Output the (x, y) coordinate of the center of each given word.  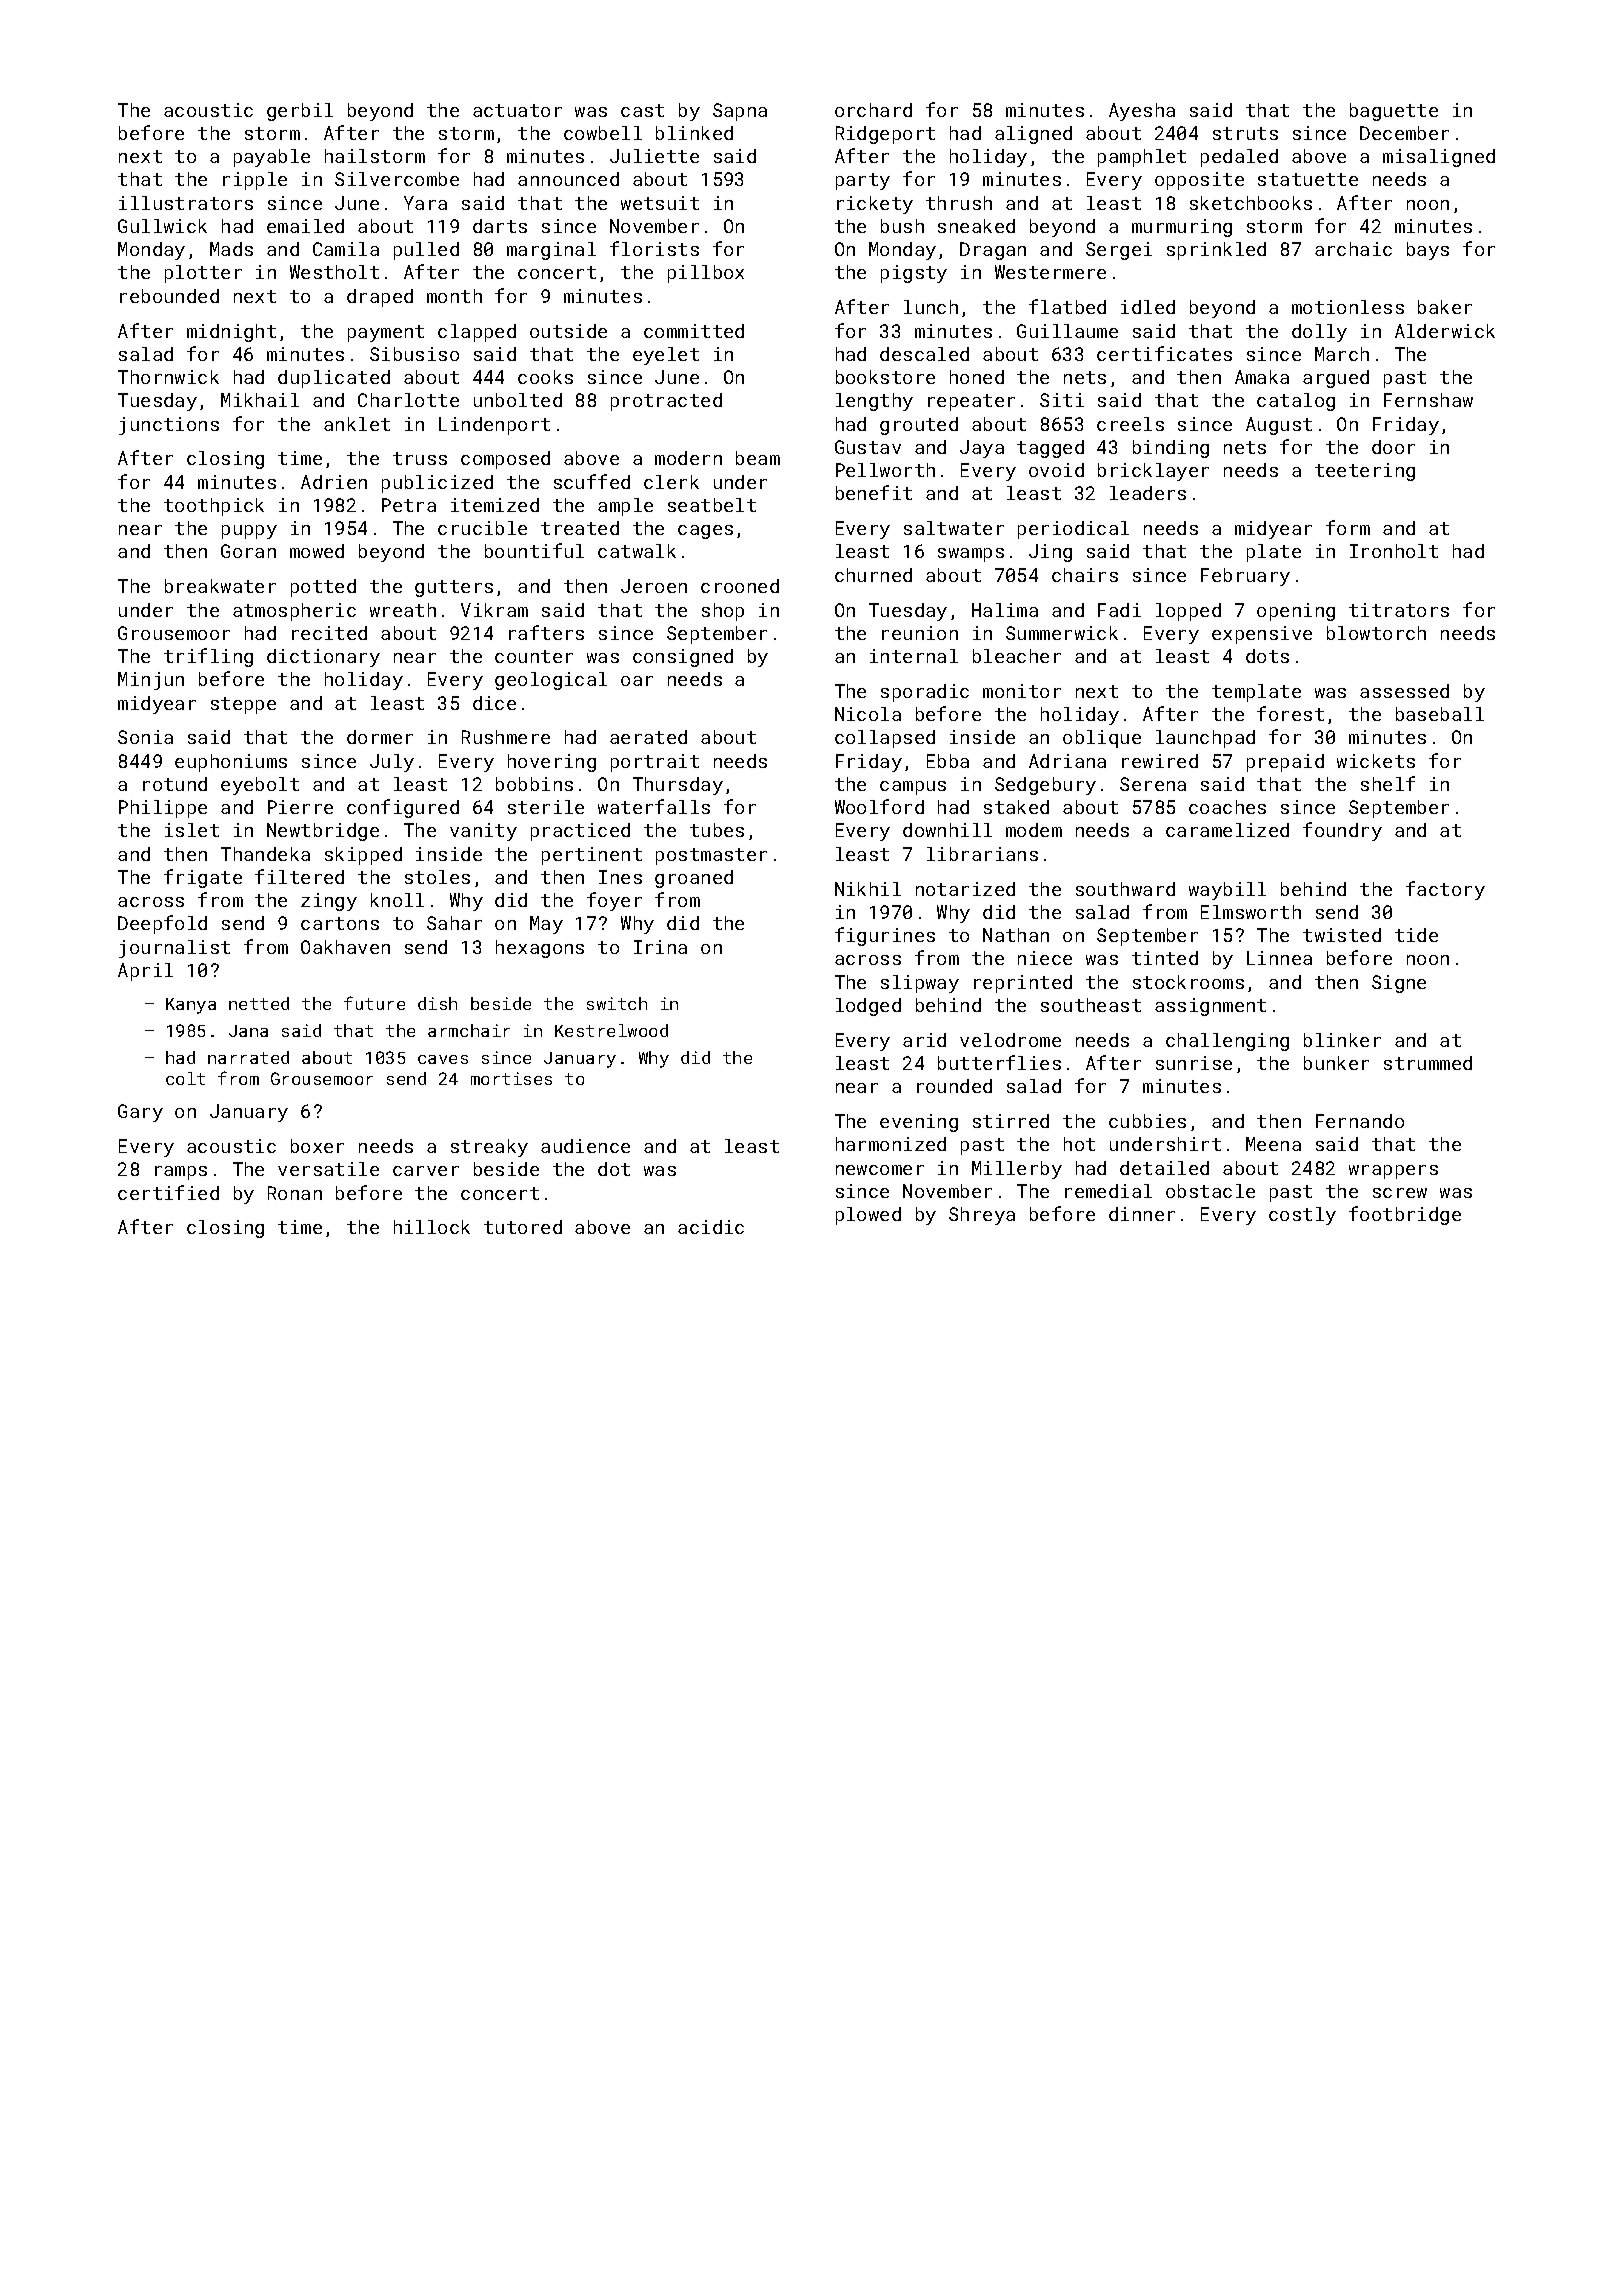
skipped (363, 856)
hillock (432, 1227)
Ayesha (1142, 112)
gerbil (300, 112)
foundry (1342, 831)
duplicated (334, 379)
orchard (873, 110)
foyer (614, 901)
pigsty (914, 274)
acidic (711, 1227)
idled (1148, 307)
